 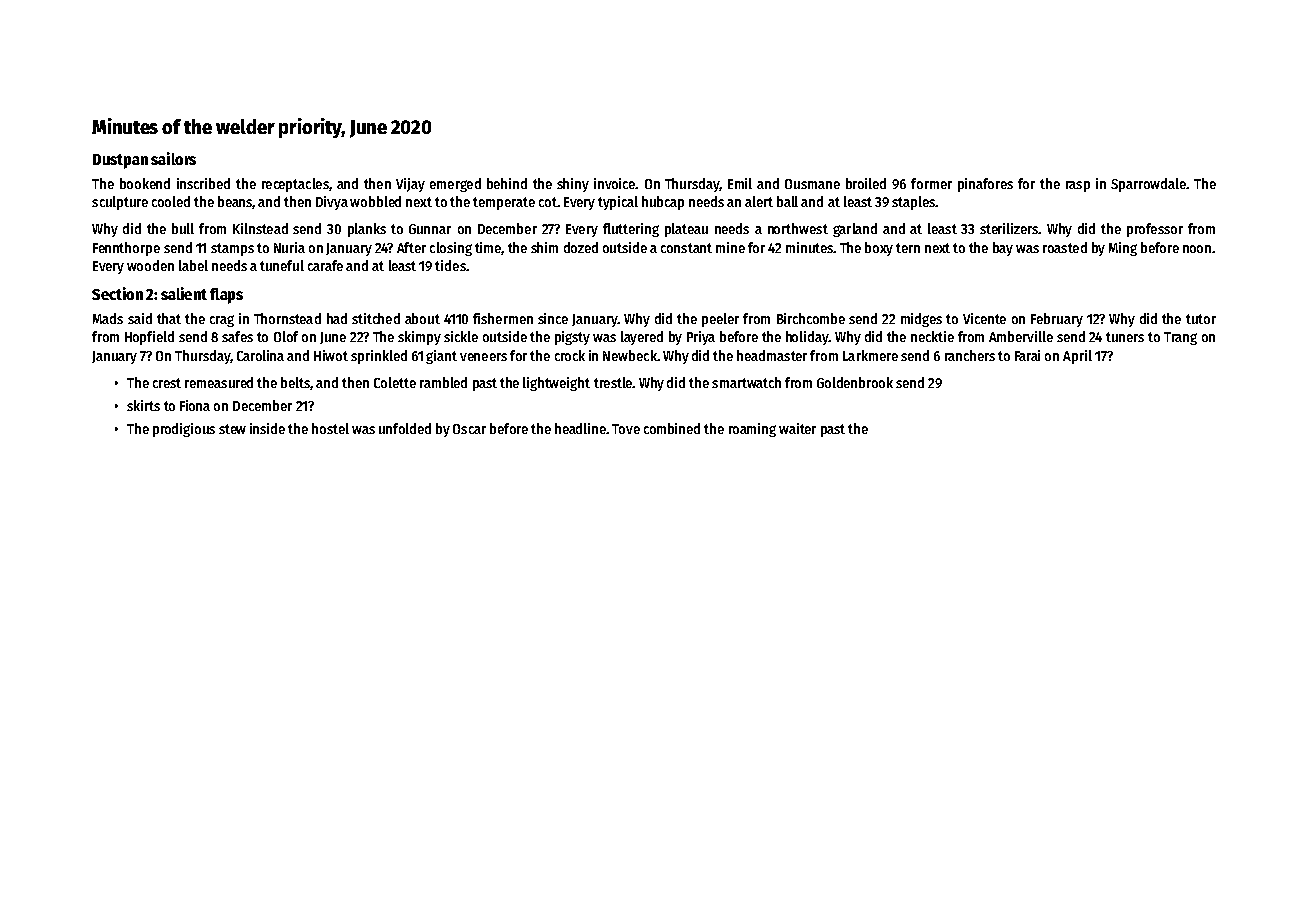 What do you see at coordinates (267, 428) in the image?
I see `inside` at bounding box center [267, 428].
